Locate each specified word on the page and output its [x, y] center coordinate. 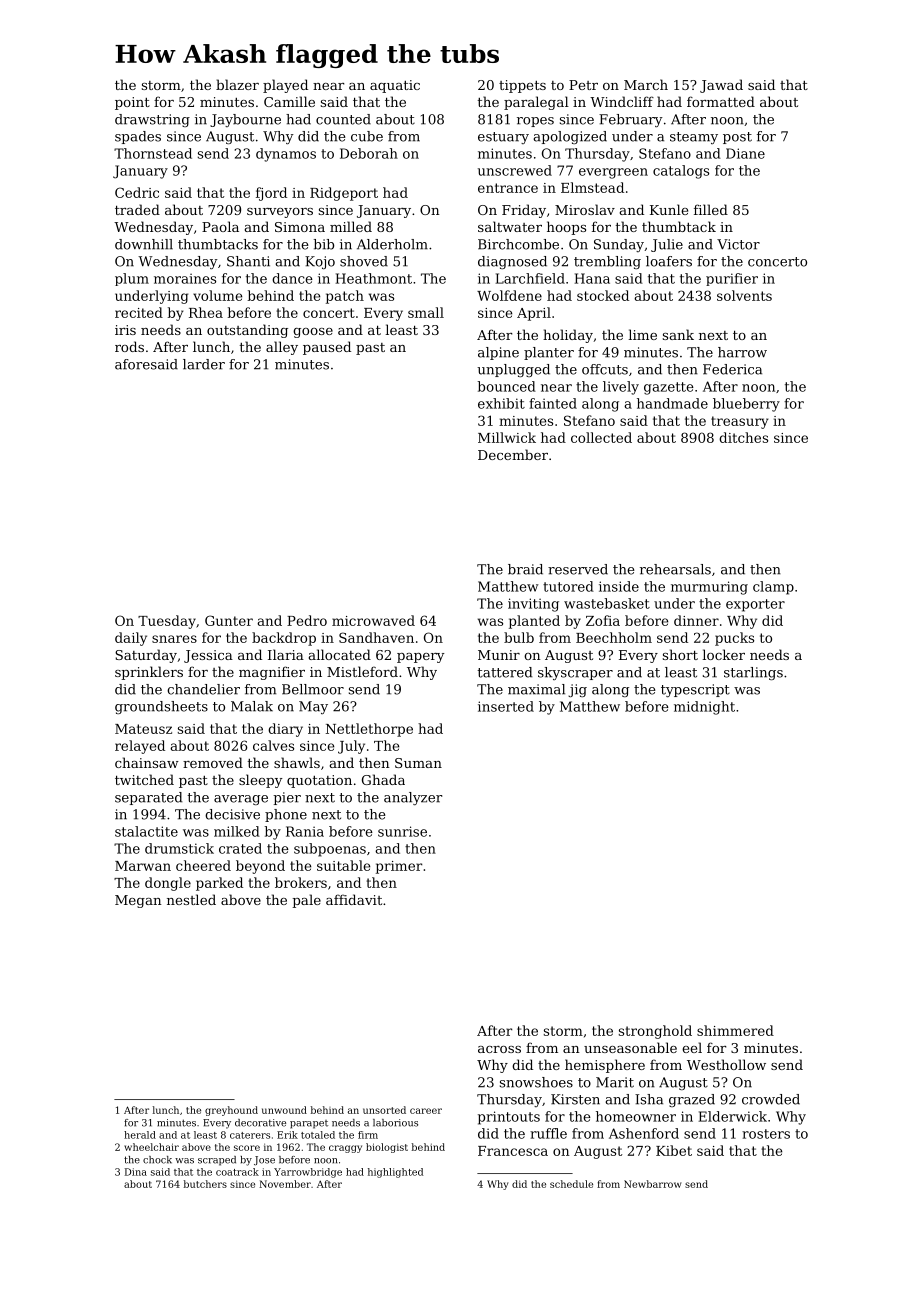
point [132, 103]
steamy [694, 138]
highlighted [395, 1173]
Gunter [229, 620]
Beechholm [614, 637]
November [285, 1184]
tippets [522, 86]
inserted [506, 706]
